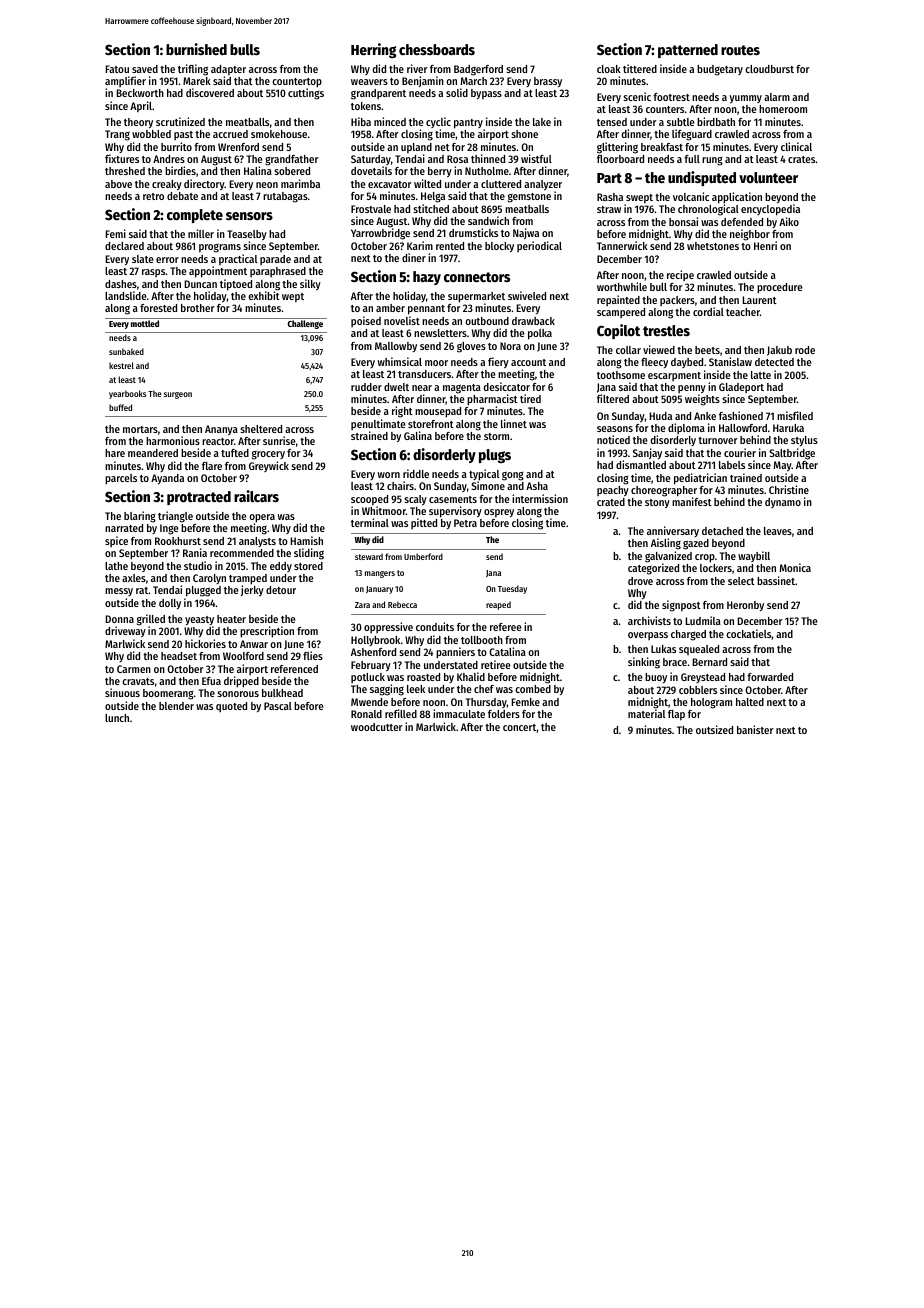 The height and width of the screenshot is (1308, 924). I want to click on Aiko, so click(789, 221).
